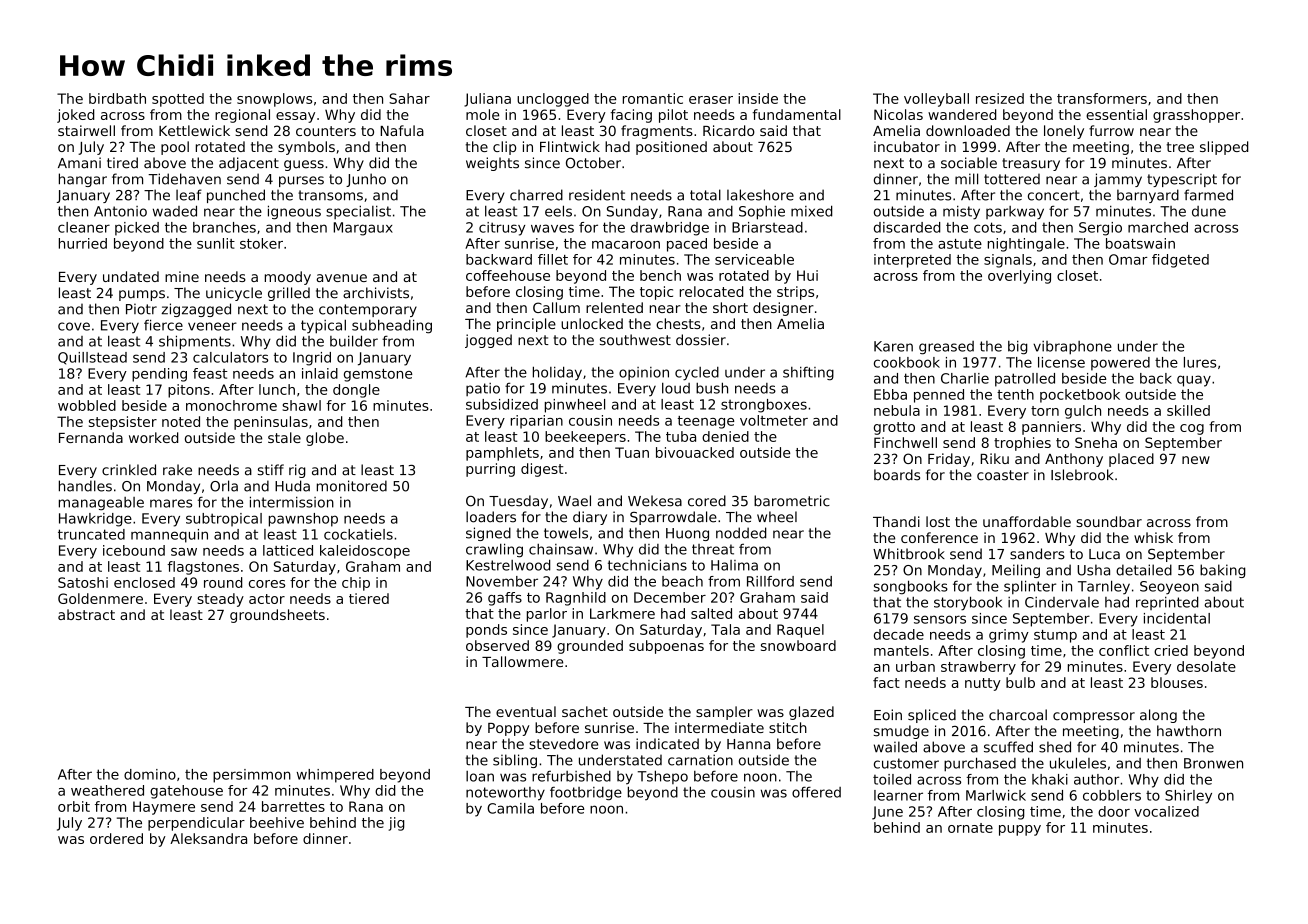  I want to click on abstract, so click(86, 614).
